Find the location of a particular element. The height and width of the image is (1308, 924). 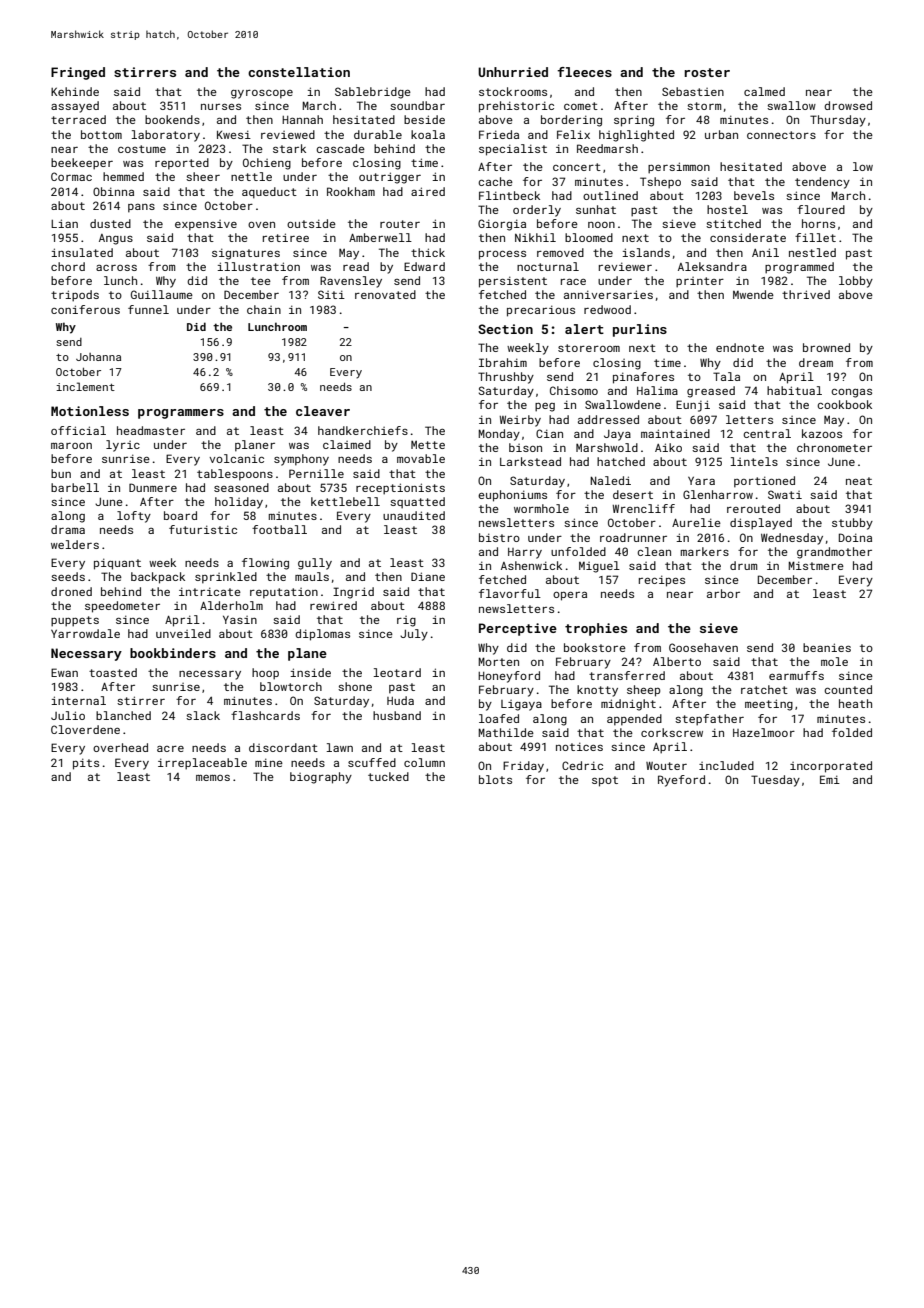

bison is located at coordinates (525, 447).
